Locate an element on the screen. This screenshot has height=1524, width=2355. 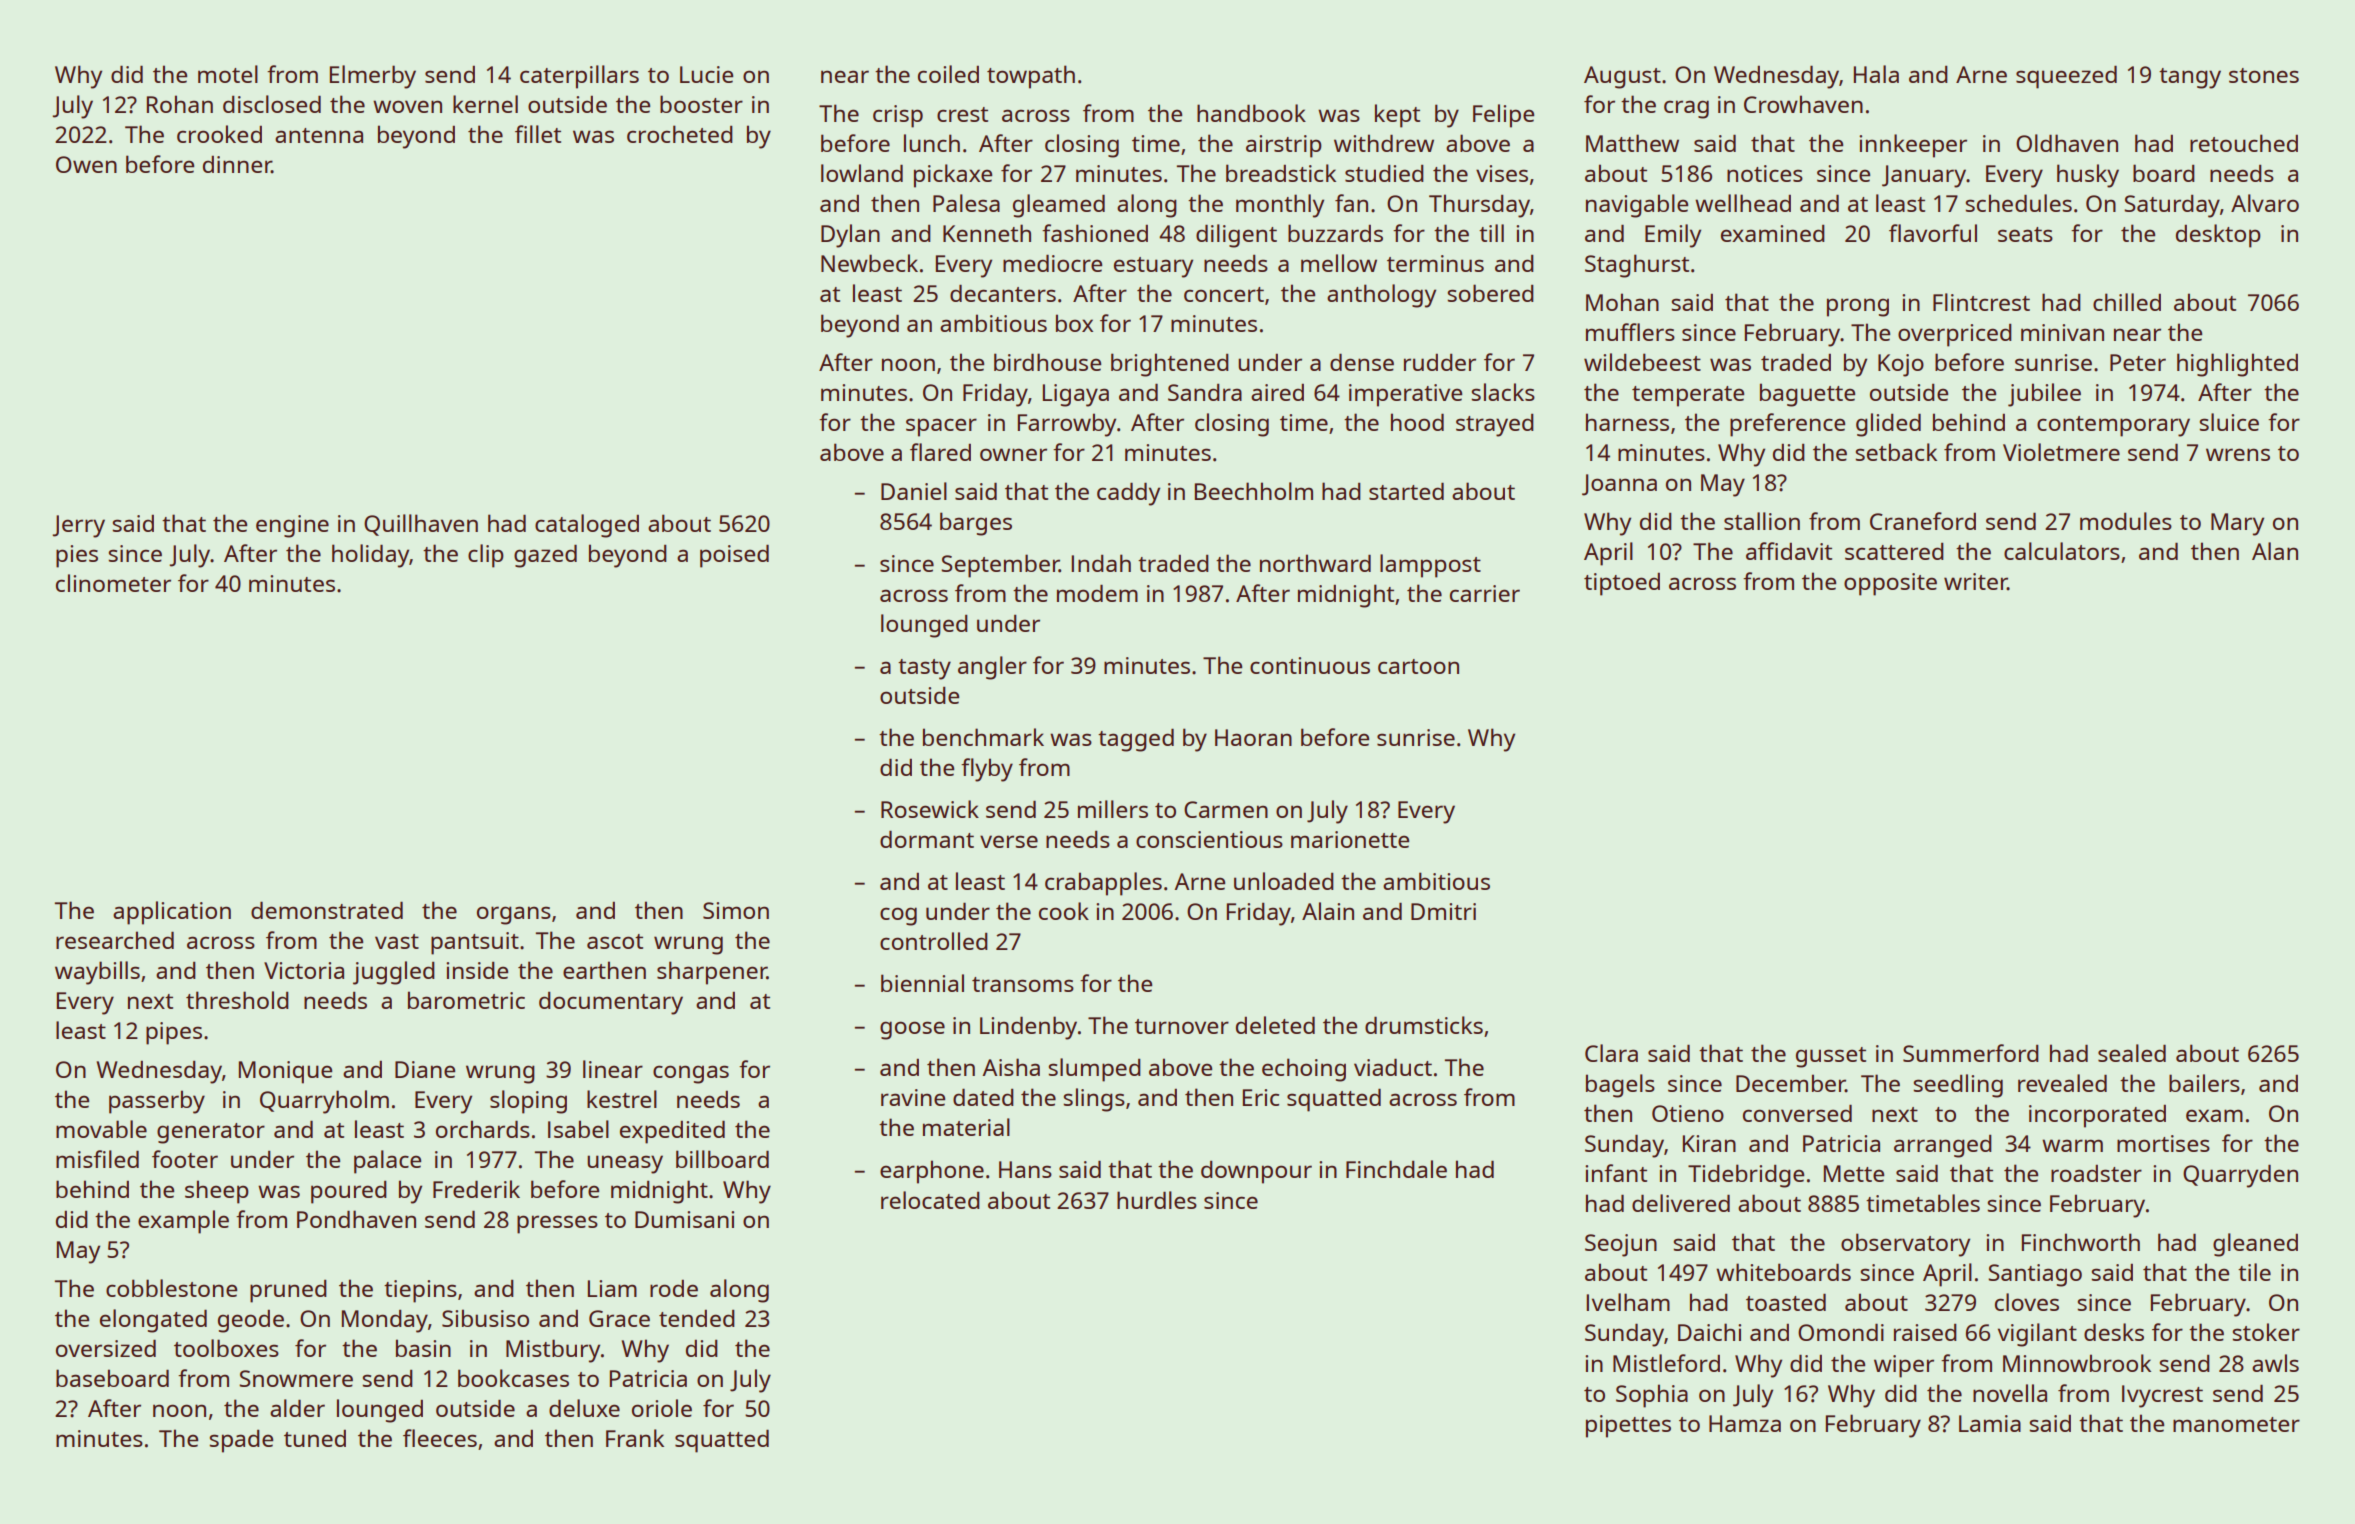
angler is located at coordinates (992, 668).
